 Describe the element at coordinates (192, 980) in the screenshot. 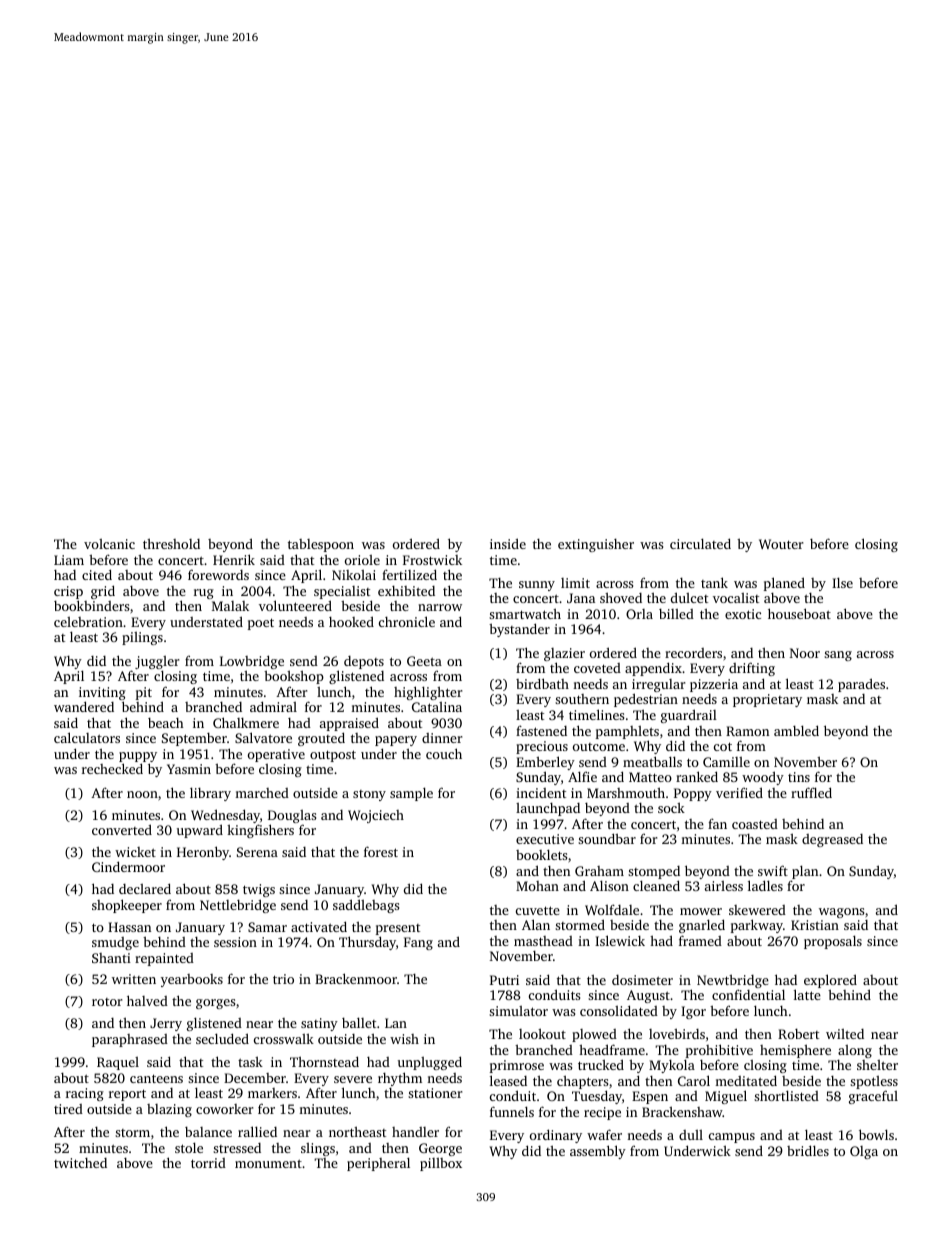

I see `yearbooks` at that location.
